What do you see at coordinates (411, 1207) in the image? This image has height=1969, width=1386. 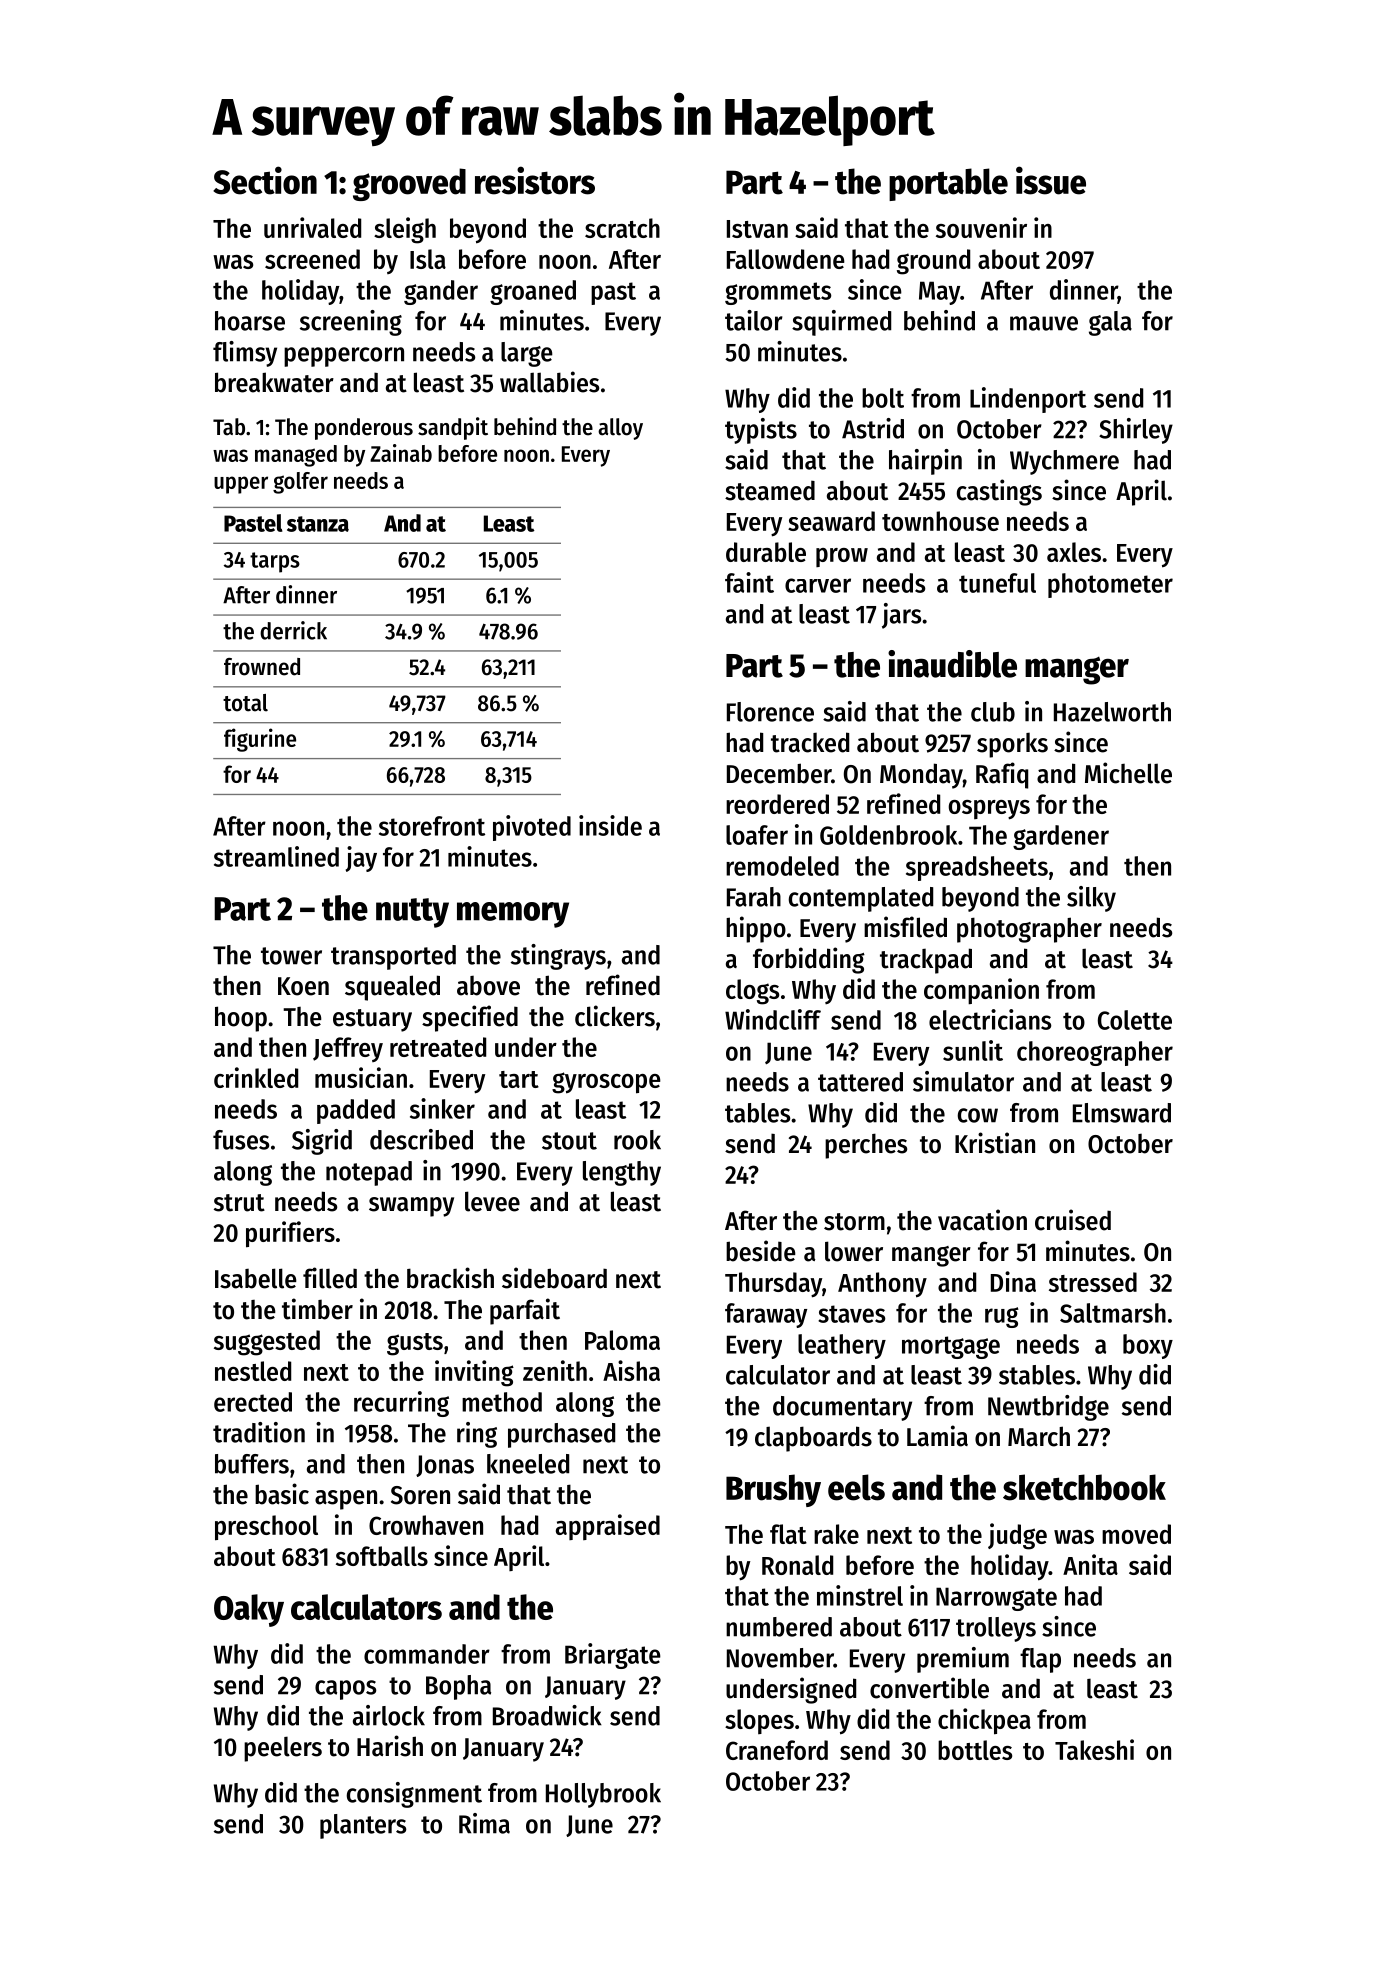 I see `swampy` at bounding box center [411, 1207].
